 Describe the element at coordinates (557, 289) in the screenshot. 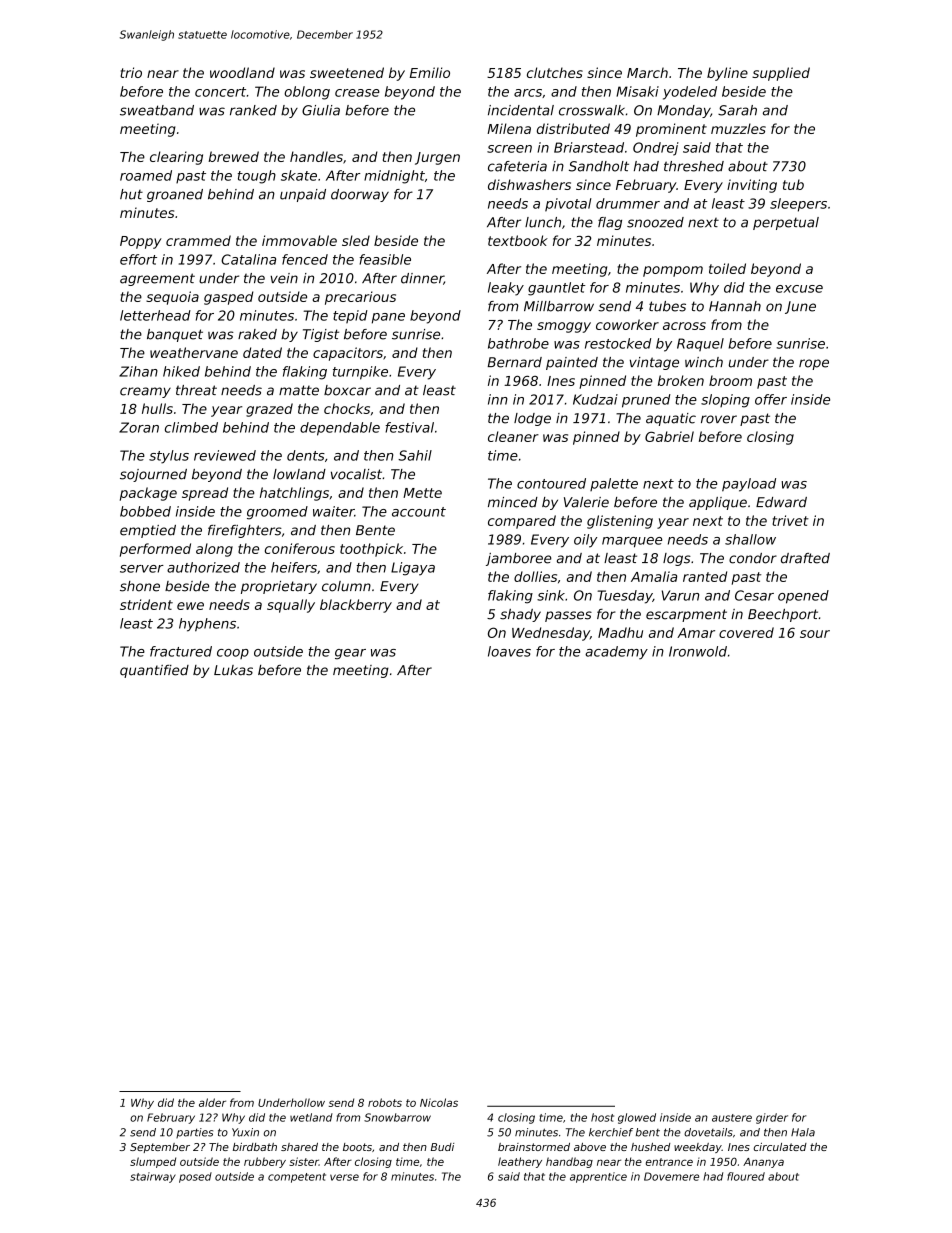

I see `gauntlet` at that location.
